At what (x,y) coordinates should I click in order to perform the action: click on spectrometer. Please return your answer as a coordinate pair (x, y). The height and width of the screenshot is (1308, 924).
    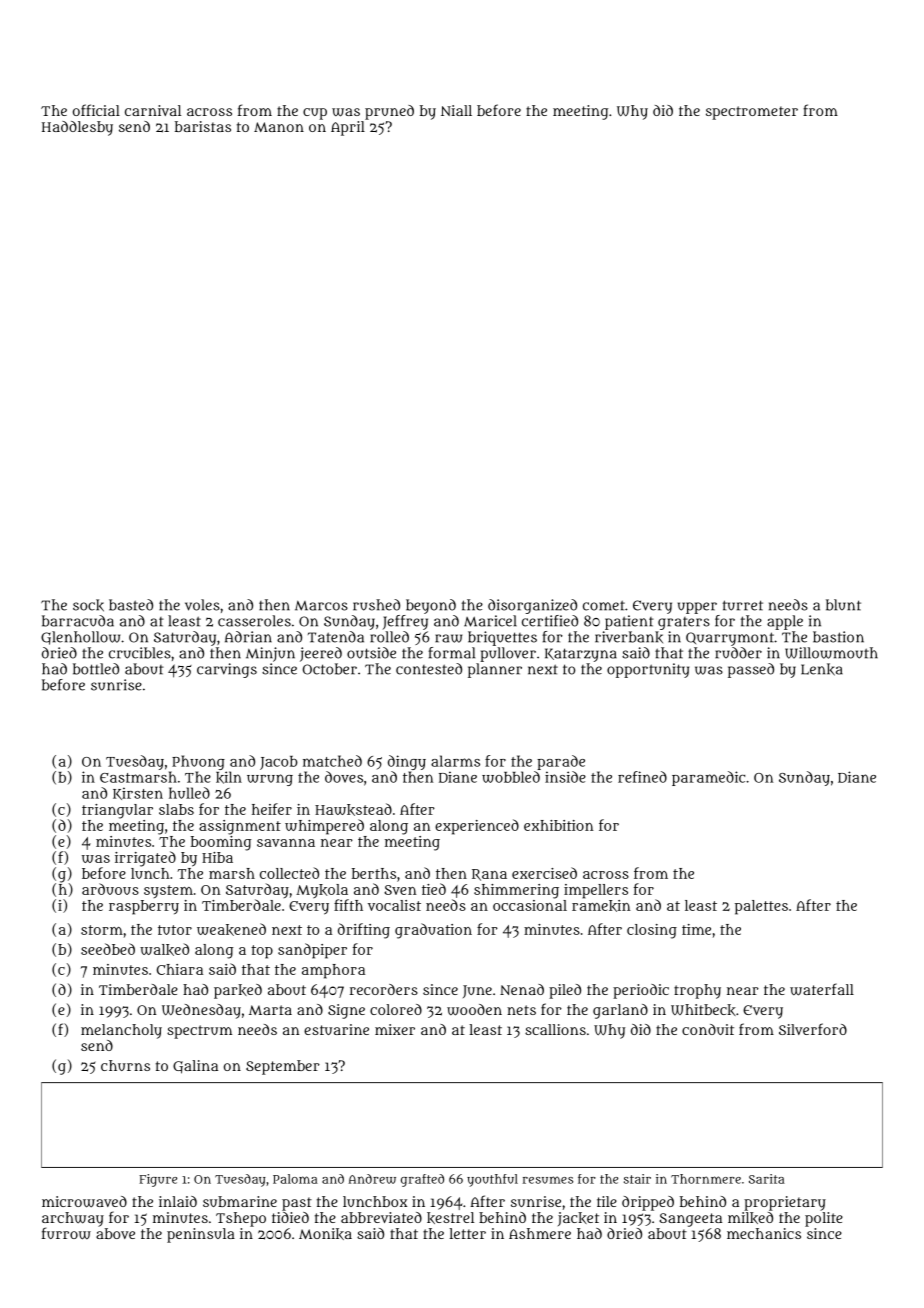
    Looking at the image, I should click on (752, 113).
